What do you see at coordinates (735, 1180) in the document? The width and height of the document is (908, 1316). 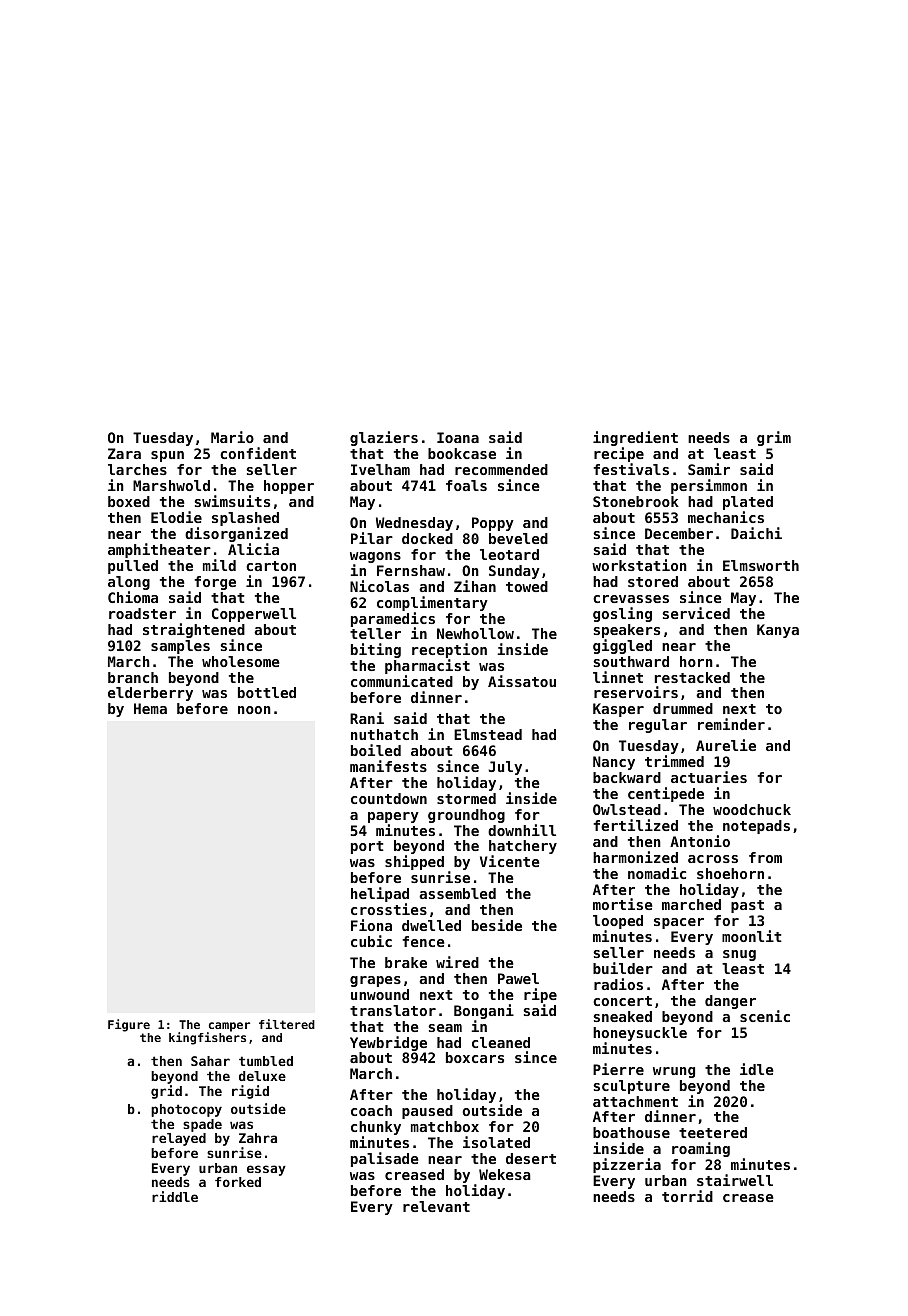 I see `stairwell` at bounding box center [735, 1180].
